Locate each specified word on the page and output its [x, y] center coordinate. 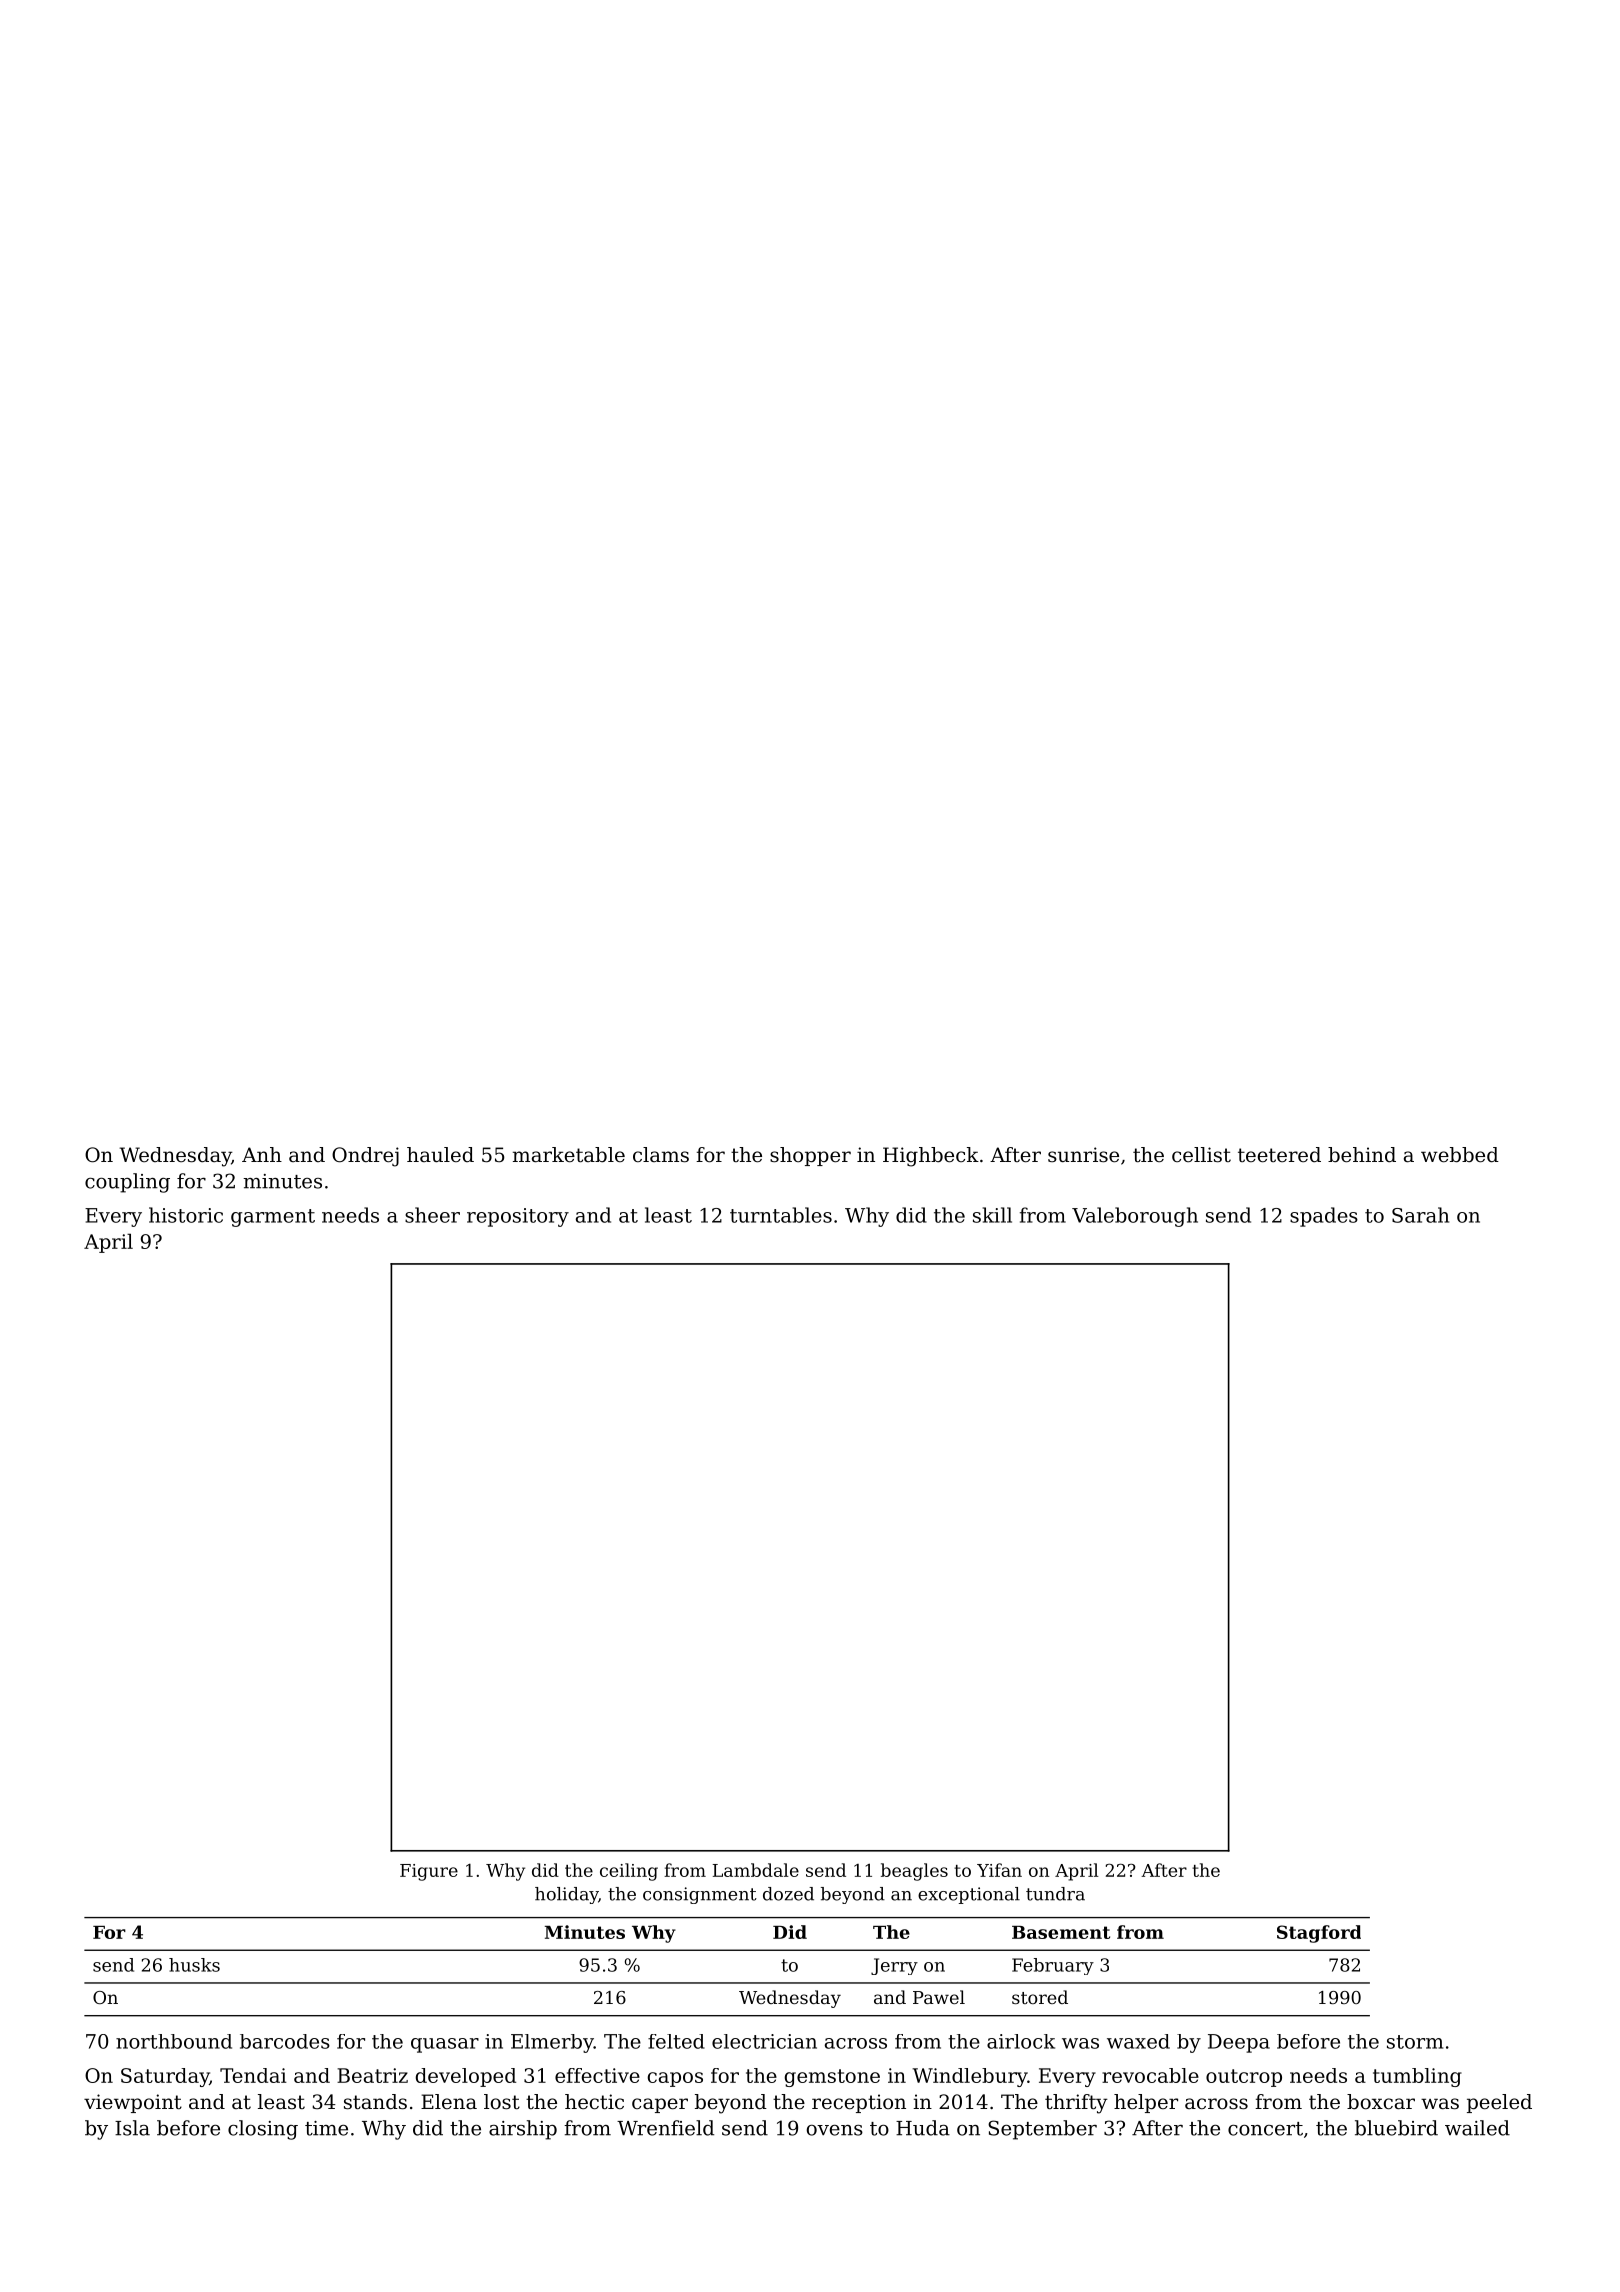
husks [194, 1965]
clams [661, 1155]
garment [273, 1218]
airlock [1021, 2041]
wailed [1477, 2128]
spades [1324, 1217]
